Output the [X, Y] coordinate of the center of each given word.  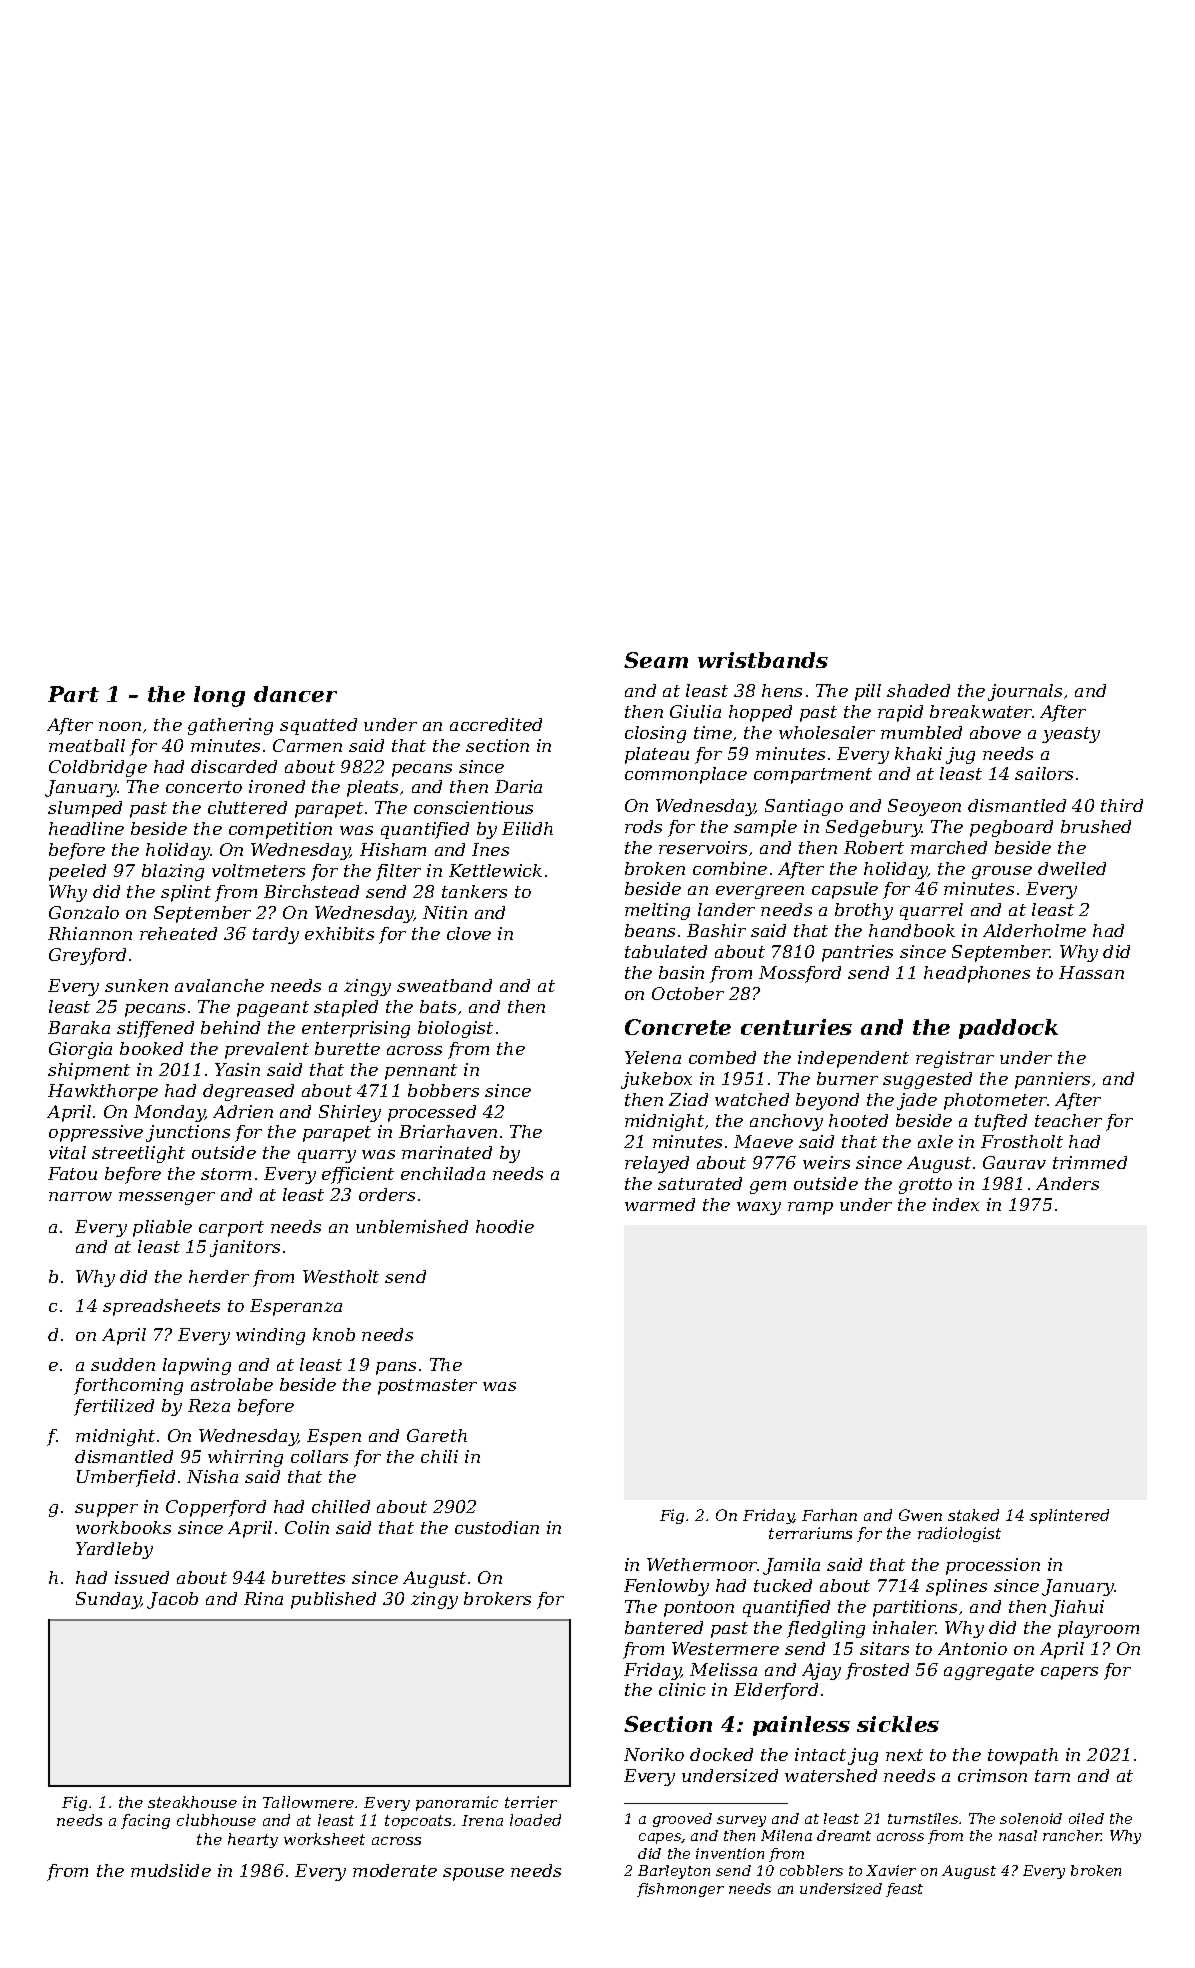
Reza [209, 1405]
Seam [656, 660]
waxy [759, 1208]
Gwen [920, 1515]
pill [868, 692]
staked [973, 1515]
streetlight [138, 1154]
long [219, 696]
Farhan [829, 1515]
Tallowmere [308, 1802]
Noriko [654, 1754]
